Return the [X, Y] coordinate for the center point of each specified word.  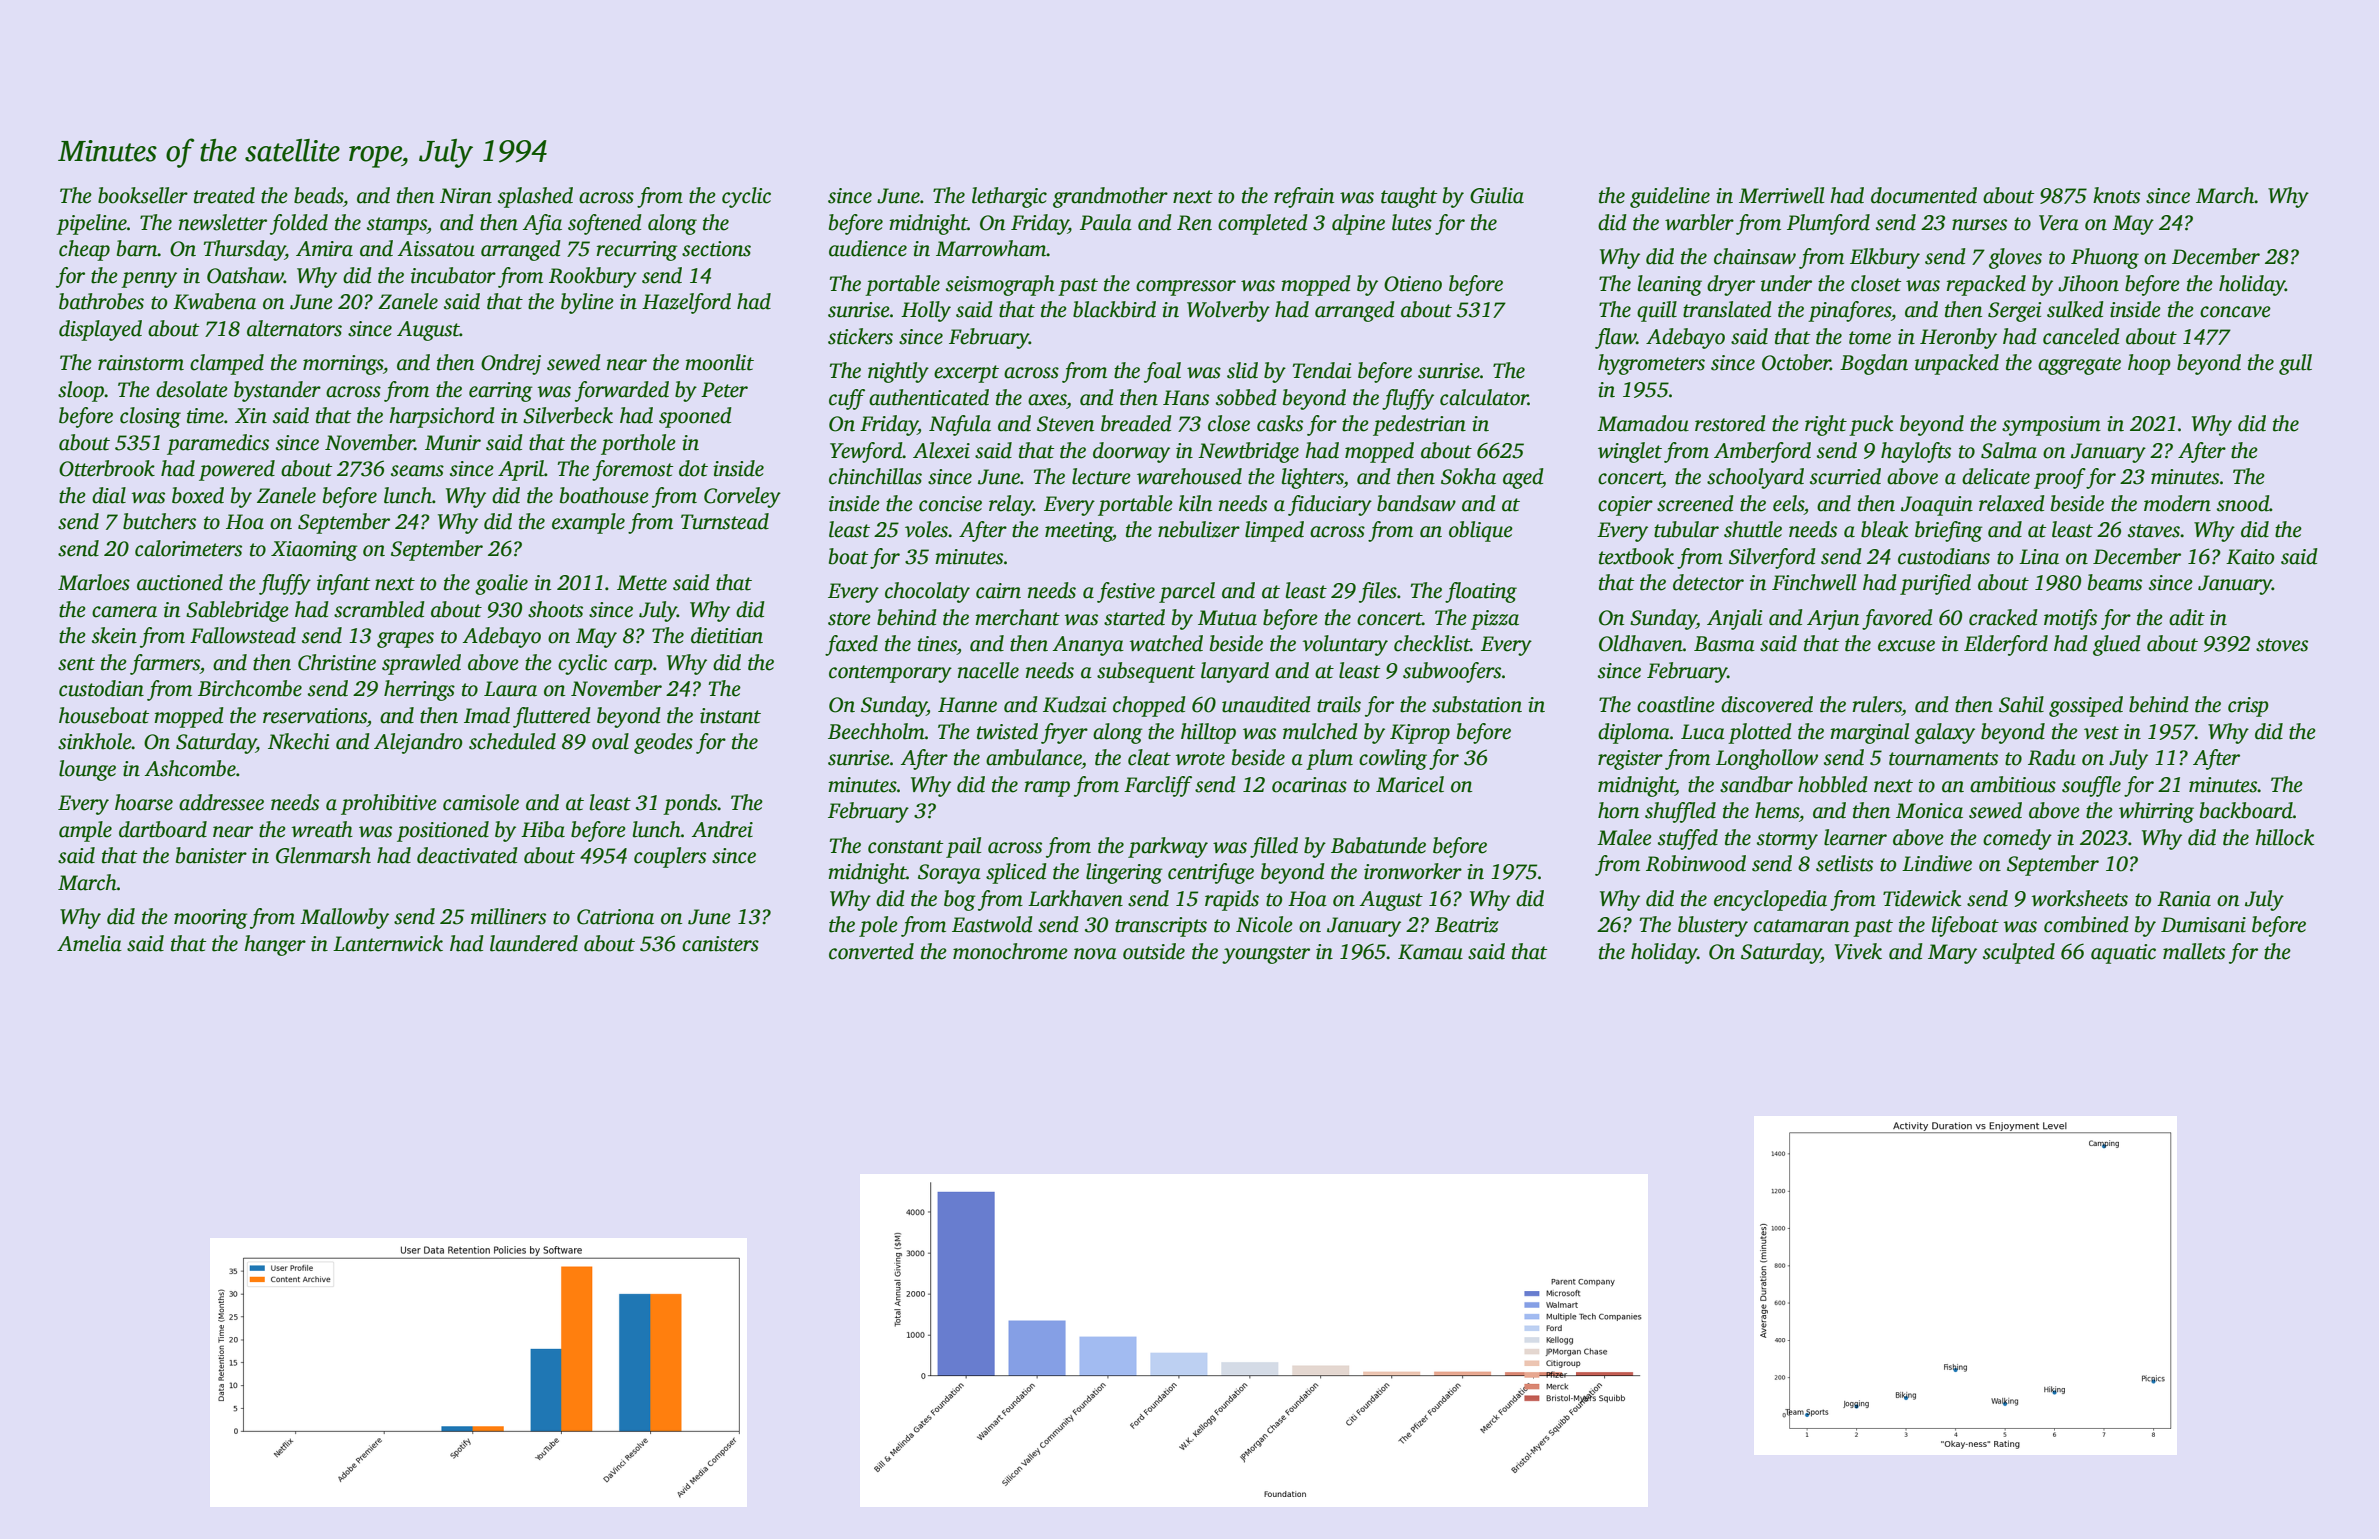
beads [318, 195]
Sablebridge [237, 611]
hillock [2284, 837]
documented [1924, 195]
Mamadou [1643, 423]
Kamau [1430, 952]
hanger [275, 945]
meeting [1079, 532]
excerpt [966, 374]
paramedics [218, 444]
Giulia [1497, 195]
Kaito [2250, 557]
